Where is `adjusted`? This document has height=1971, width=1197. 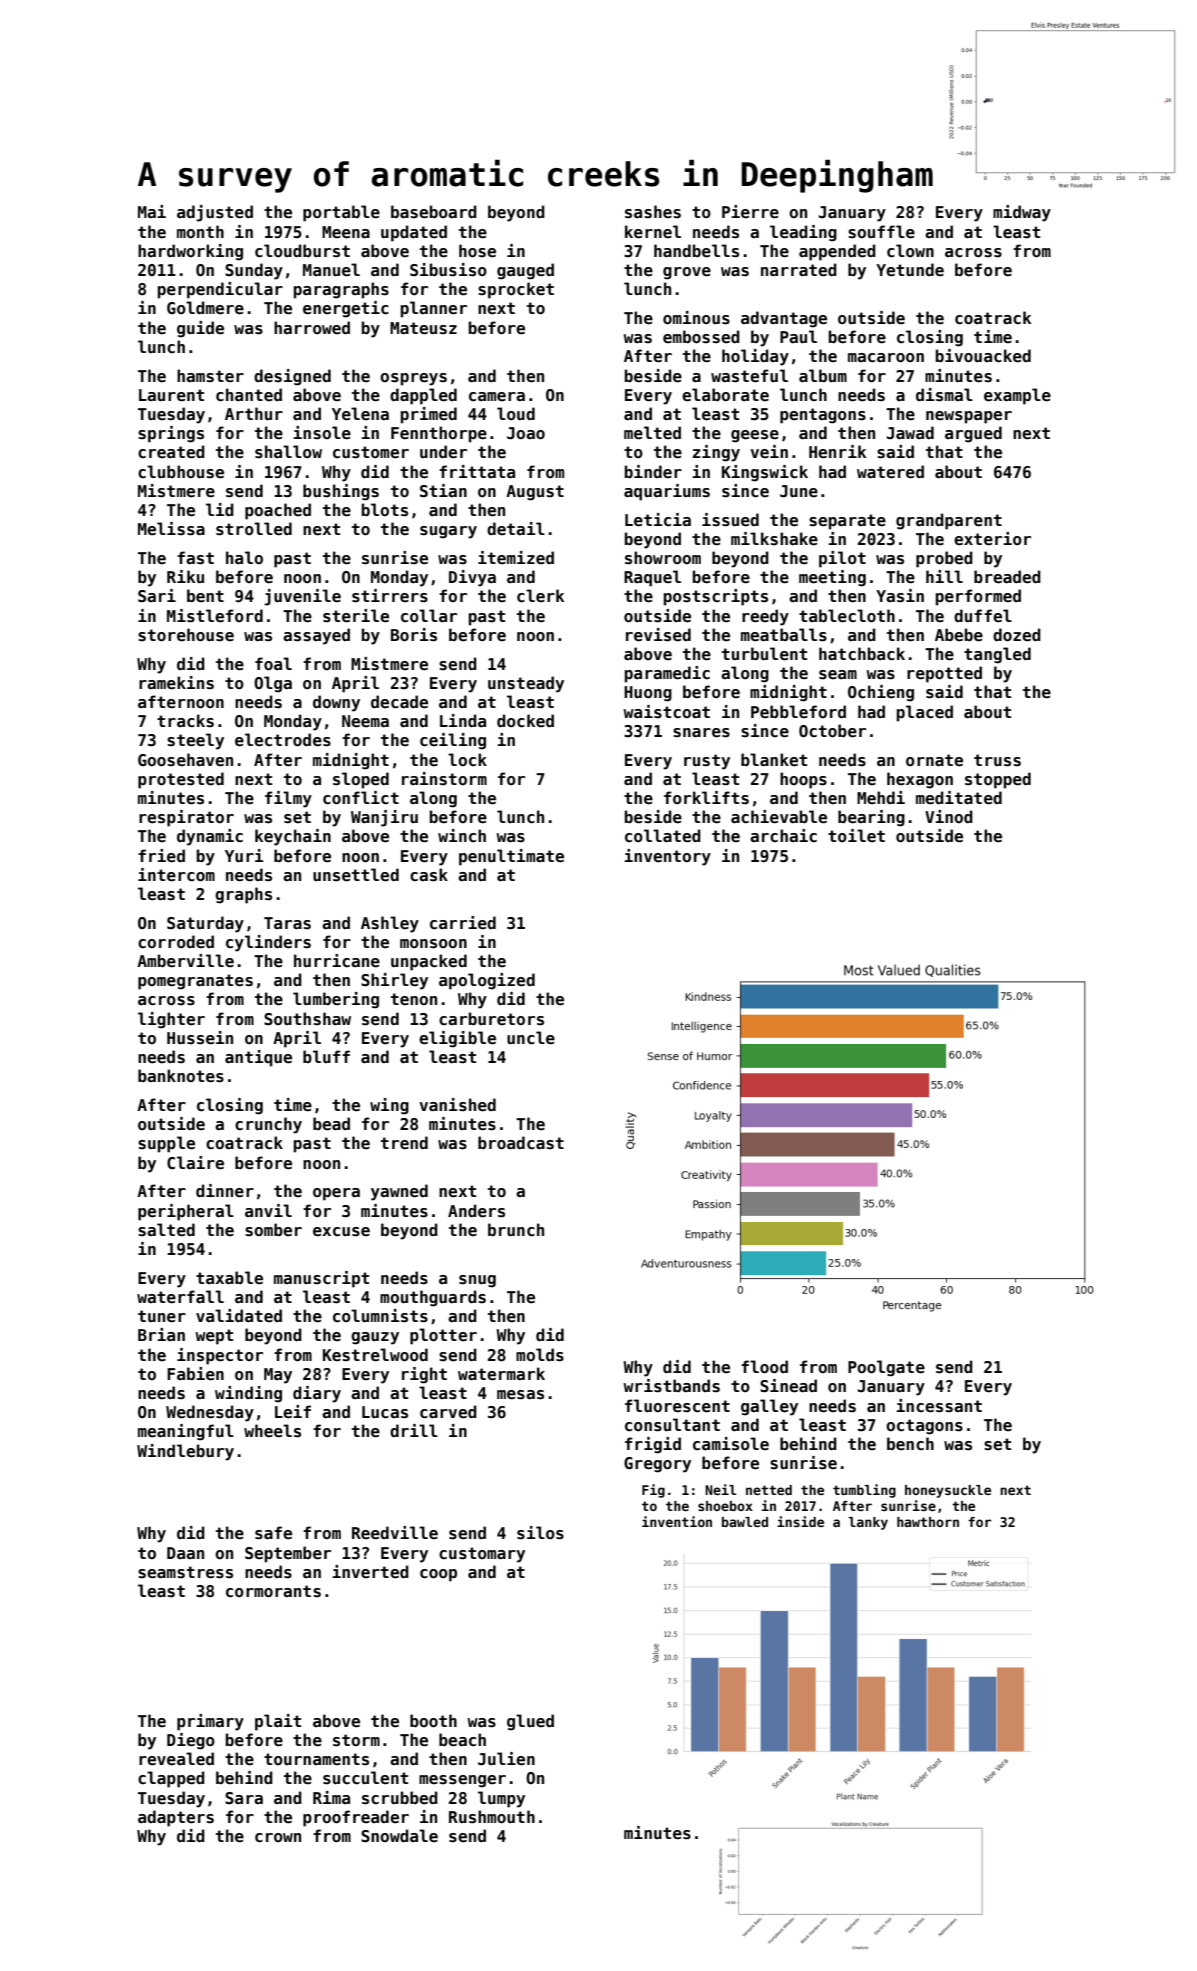 adjusted is located at coordinates (215, 213).
